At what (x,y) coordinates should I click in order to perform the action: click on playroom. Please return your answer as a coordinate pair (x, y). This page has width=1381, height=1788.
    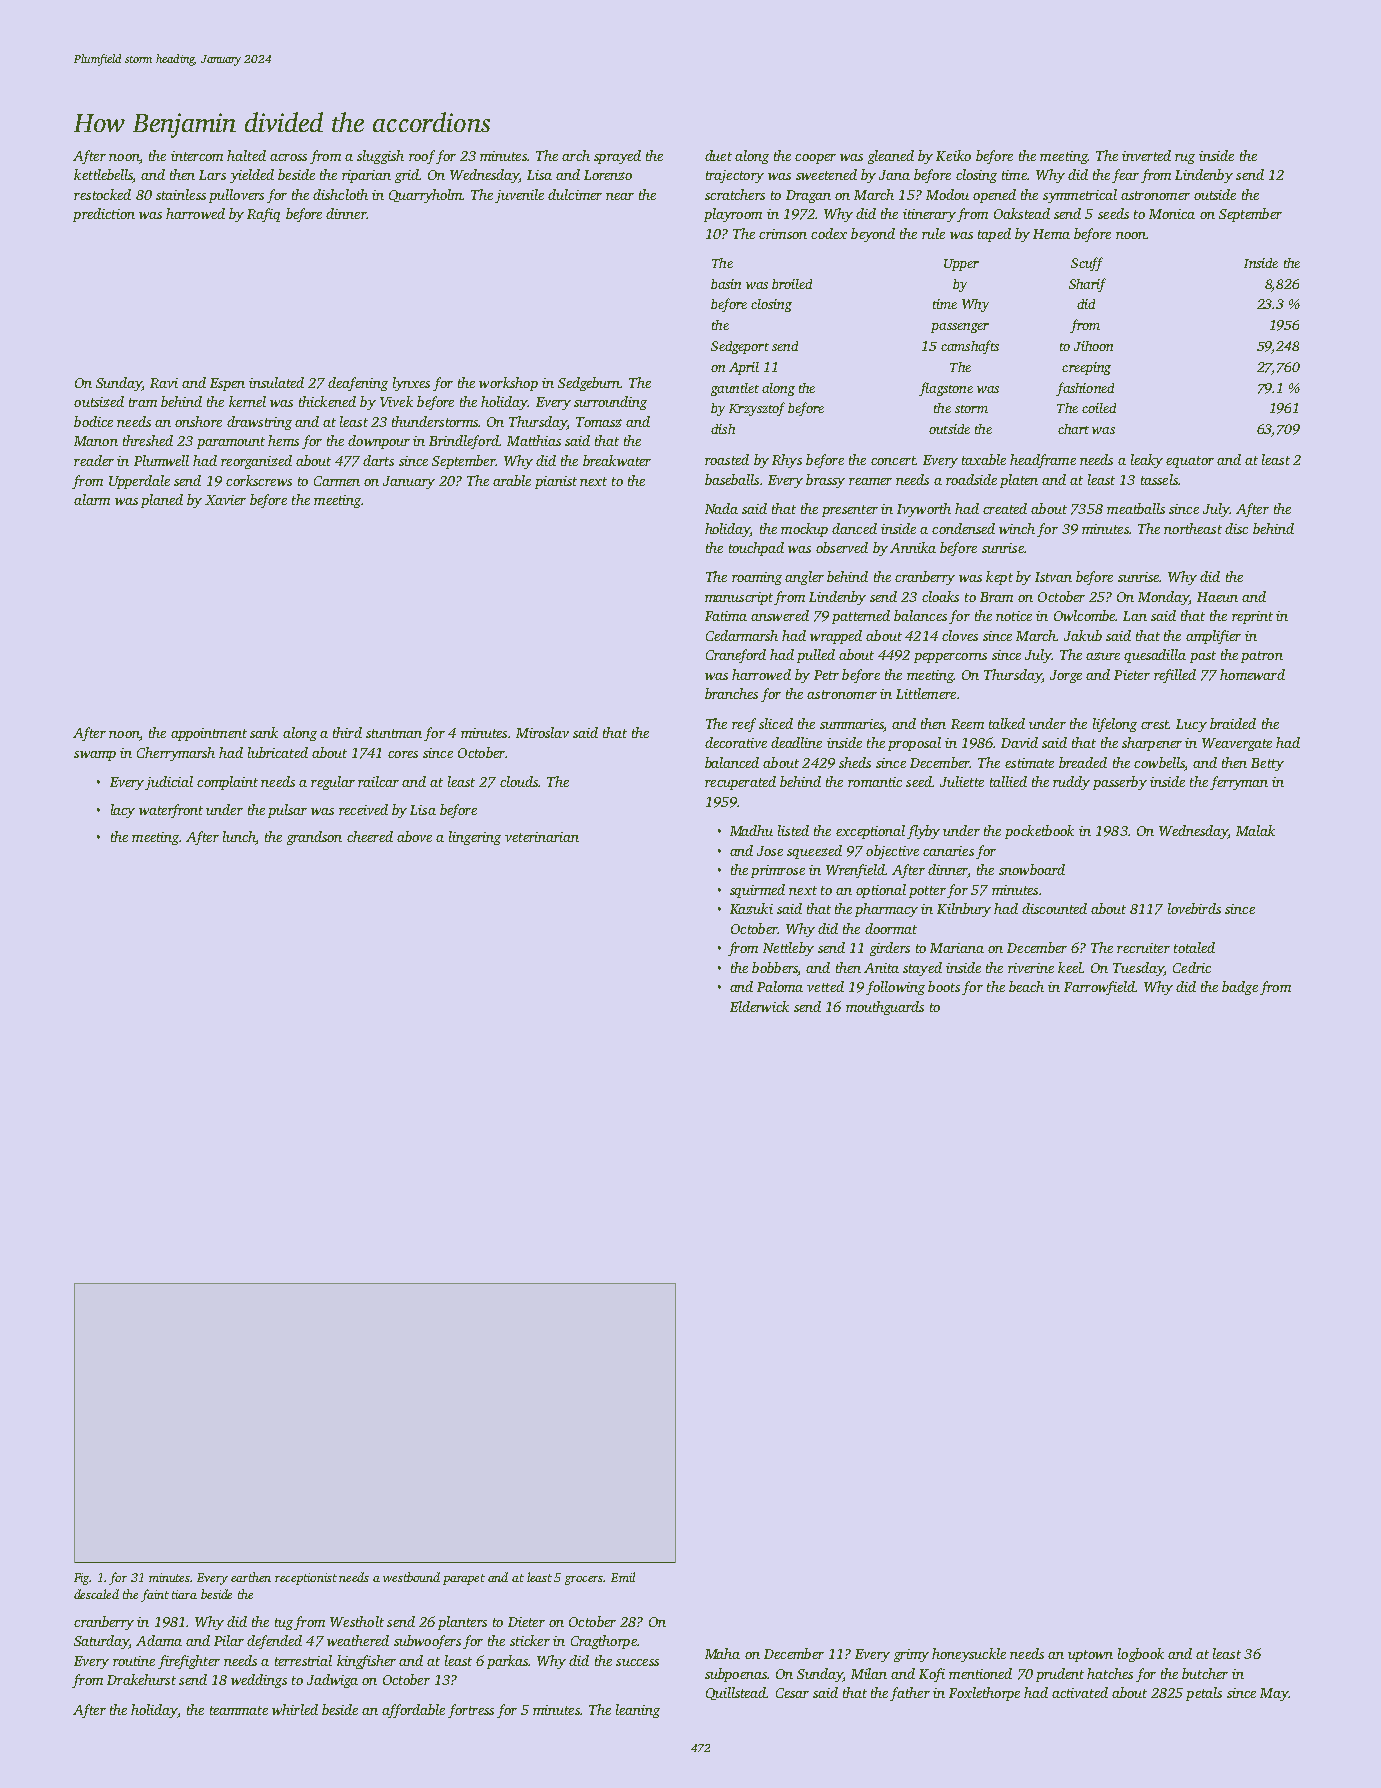
    Looking at the image, I should click on (733, 215).
